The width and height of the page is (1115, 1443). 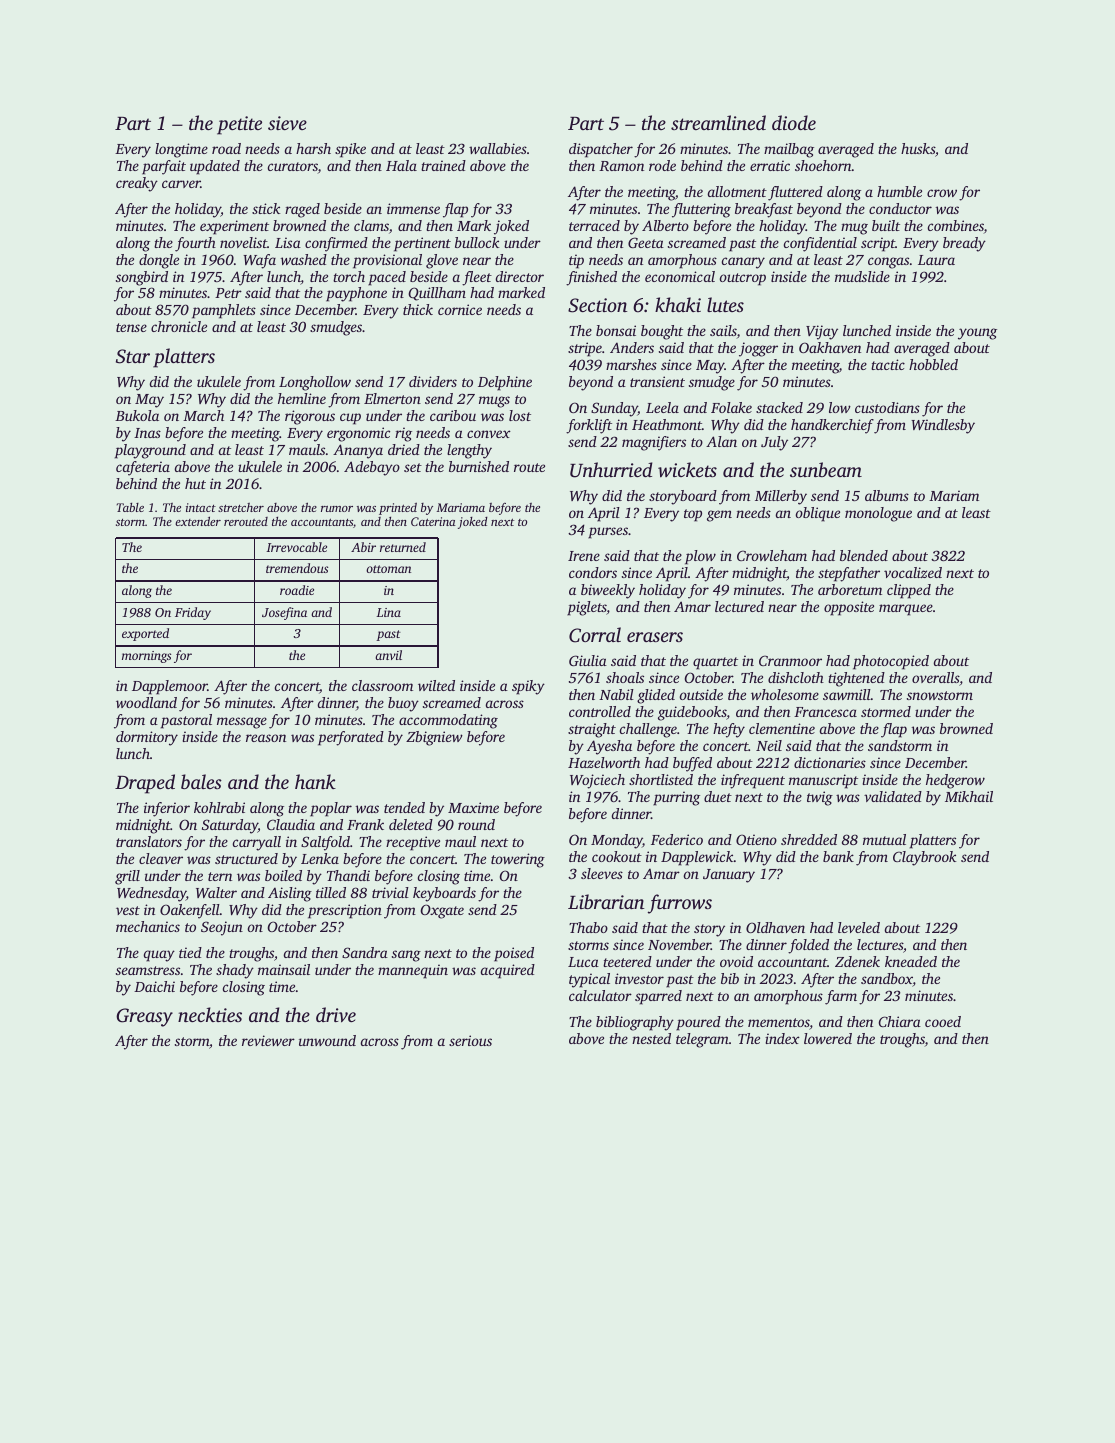 What do you see at coordinates (520, 415) in the page?
I see `lost` at bounding box center [520, 415].
